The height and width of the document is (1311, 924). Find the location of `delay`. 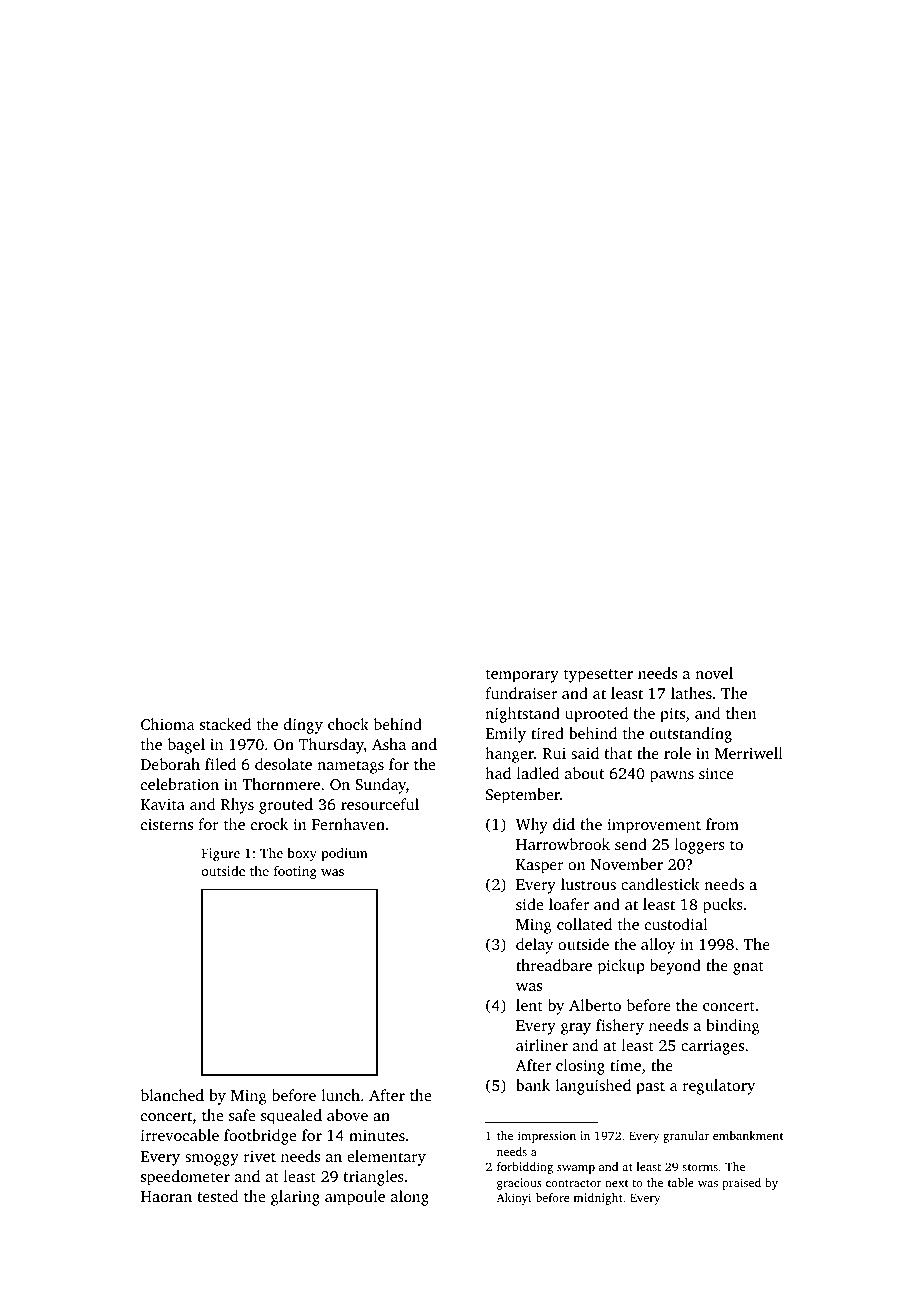

delay is located at coordinates (534, 946).
